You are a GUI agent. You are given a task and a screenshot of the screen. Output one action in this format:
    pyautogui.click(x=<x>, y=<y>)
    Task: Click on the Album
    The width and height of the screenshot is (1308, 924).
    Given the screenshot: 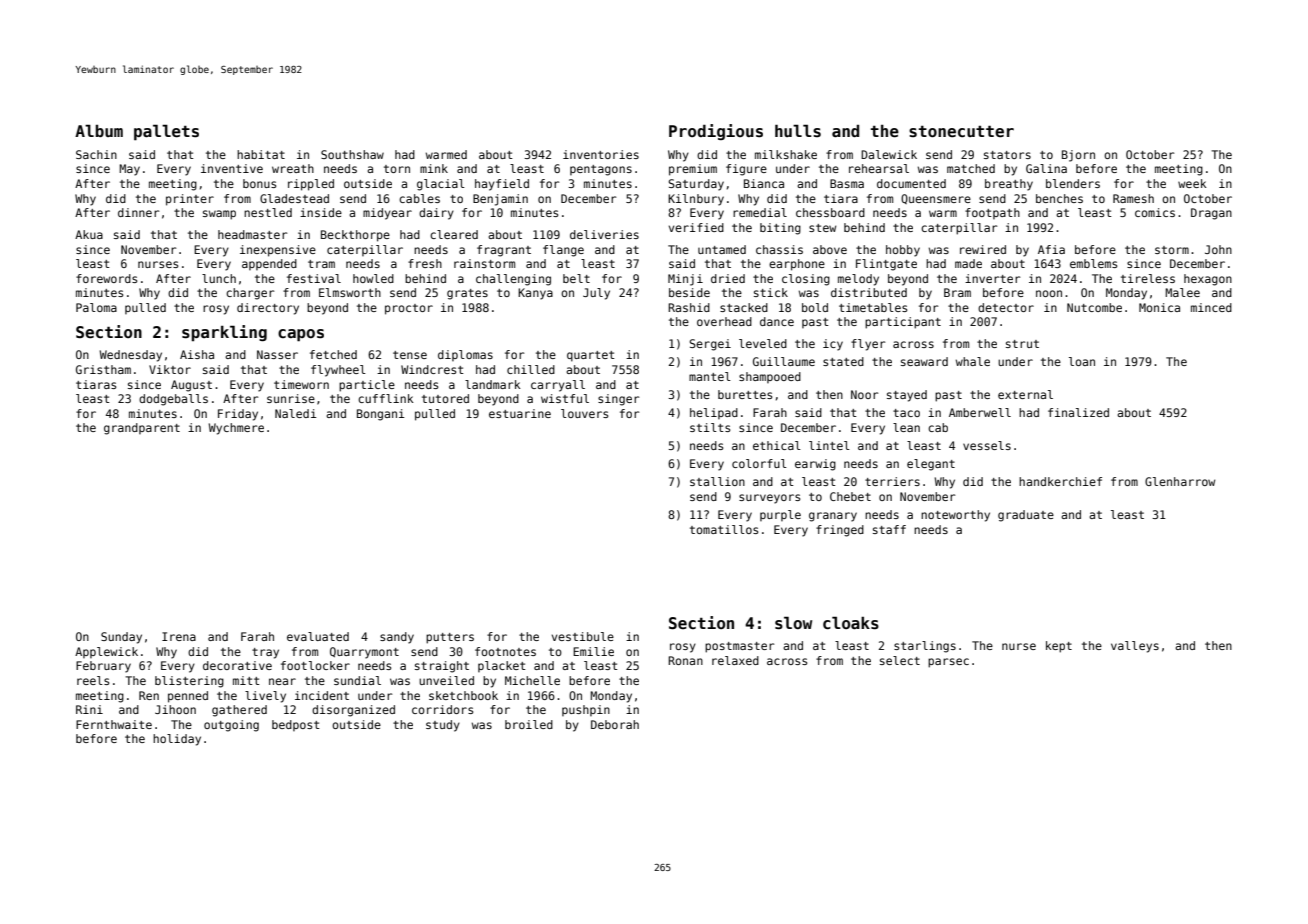 What is the action you would take?
    pyautogui.click(x=99, y=130)
